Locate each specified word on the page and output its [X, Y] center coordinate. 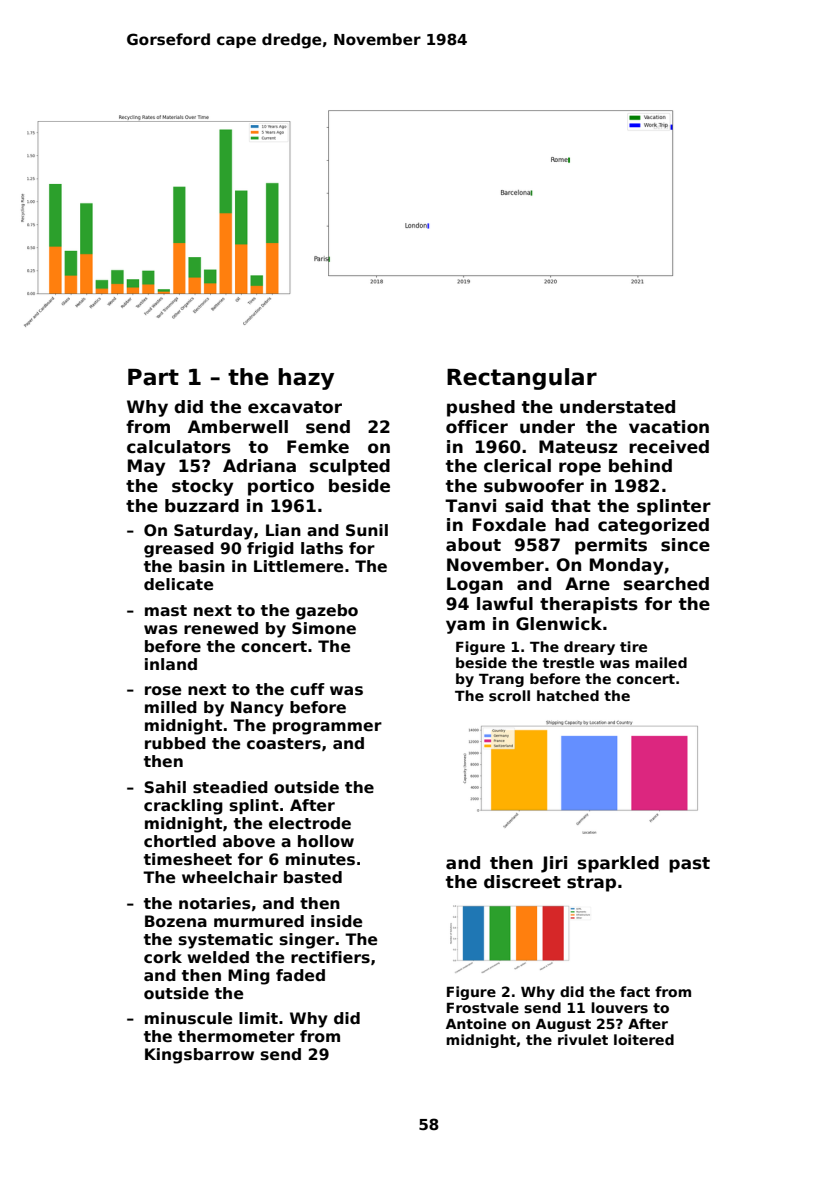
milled [171, 707]
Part [153, 377]
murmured [259, 921]
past [689, 865]
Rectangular [522, 379]
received [669, 447]
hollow [326, 841]
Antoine [476, 1023]
